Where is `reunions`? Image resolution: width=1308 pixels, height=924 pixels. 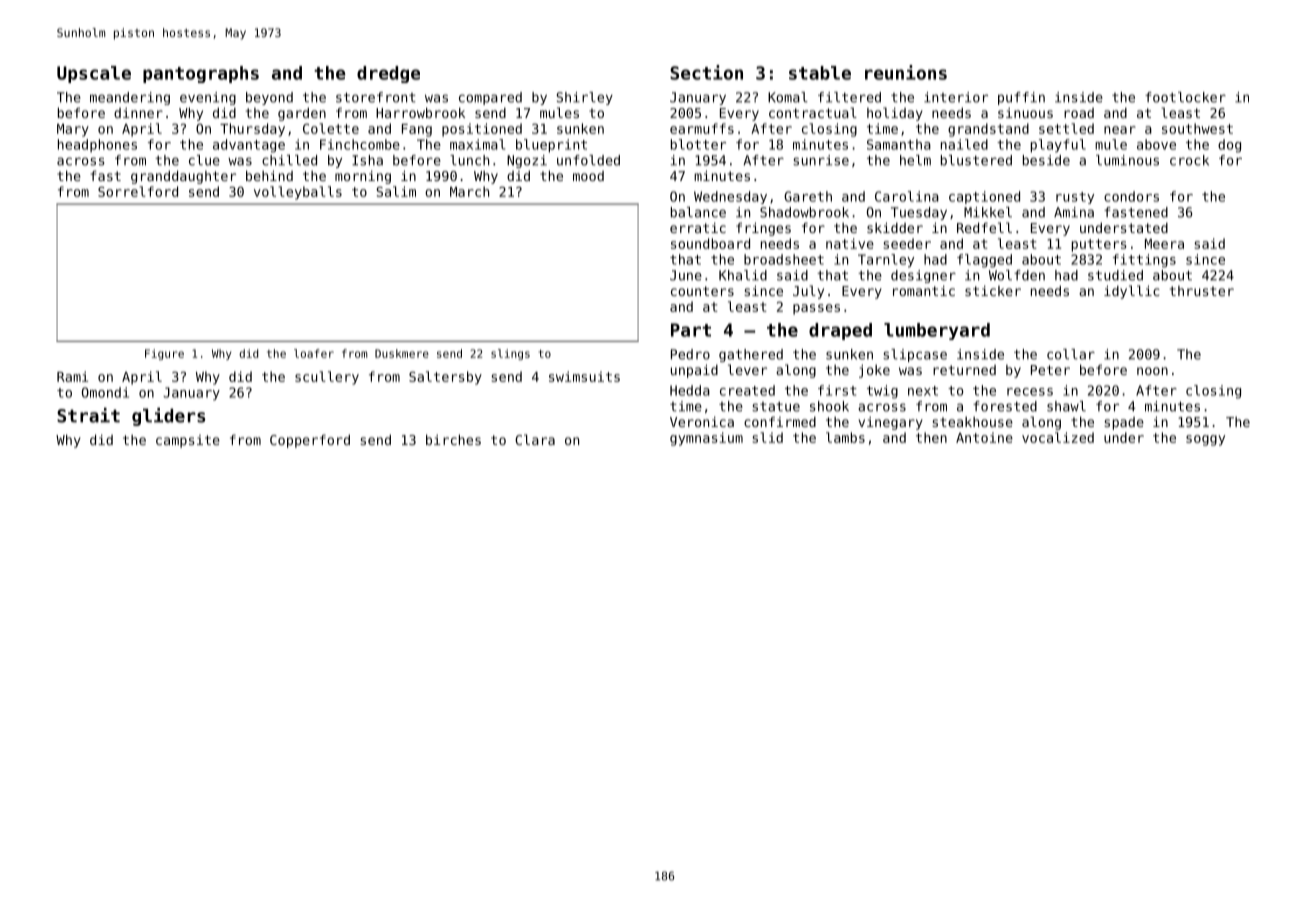 reunions is located at coordinates (906, 72).
